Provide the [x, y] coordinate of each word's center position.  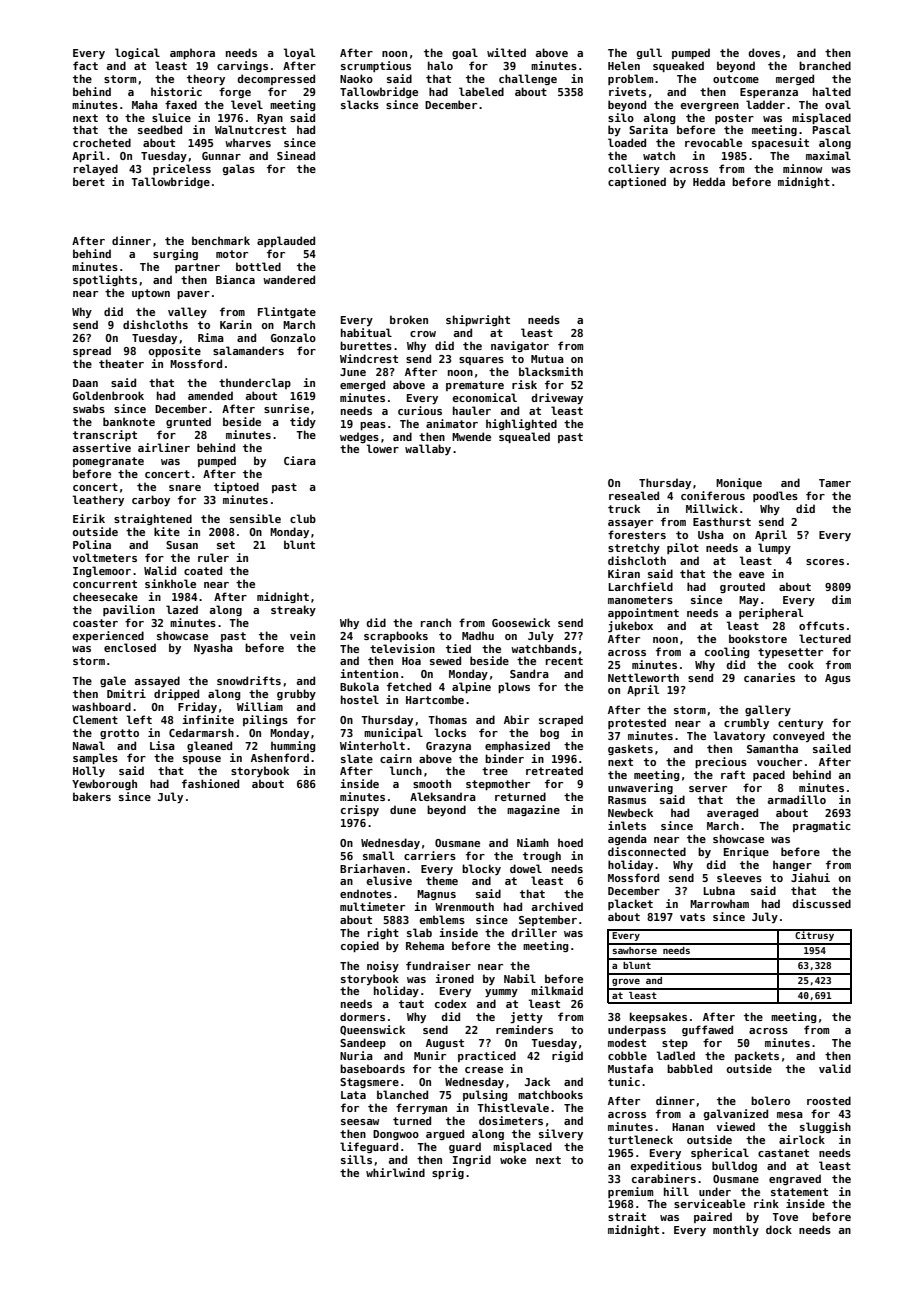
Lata [353, 1095]
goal [465, 53]
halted [832, 91]
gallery [768, 710]
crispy [360, 810]
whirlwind [395, 1172]
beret [89, 181]
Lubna [719, 890]
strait [627, 1216]
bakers [92, 796]
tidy [303, 422]
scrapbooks [396, 636]
